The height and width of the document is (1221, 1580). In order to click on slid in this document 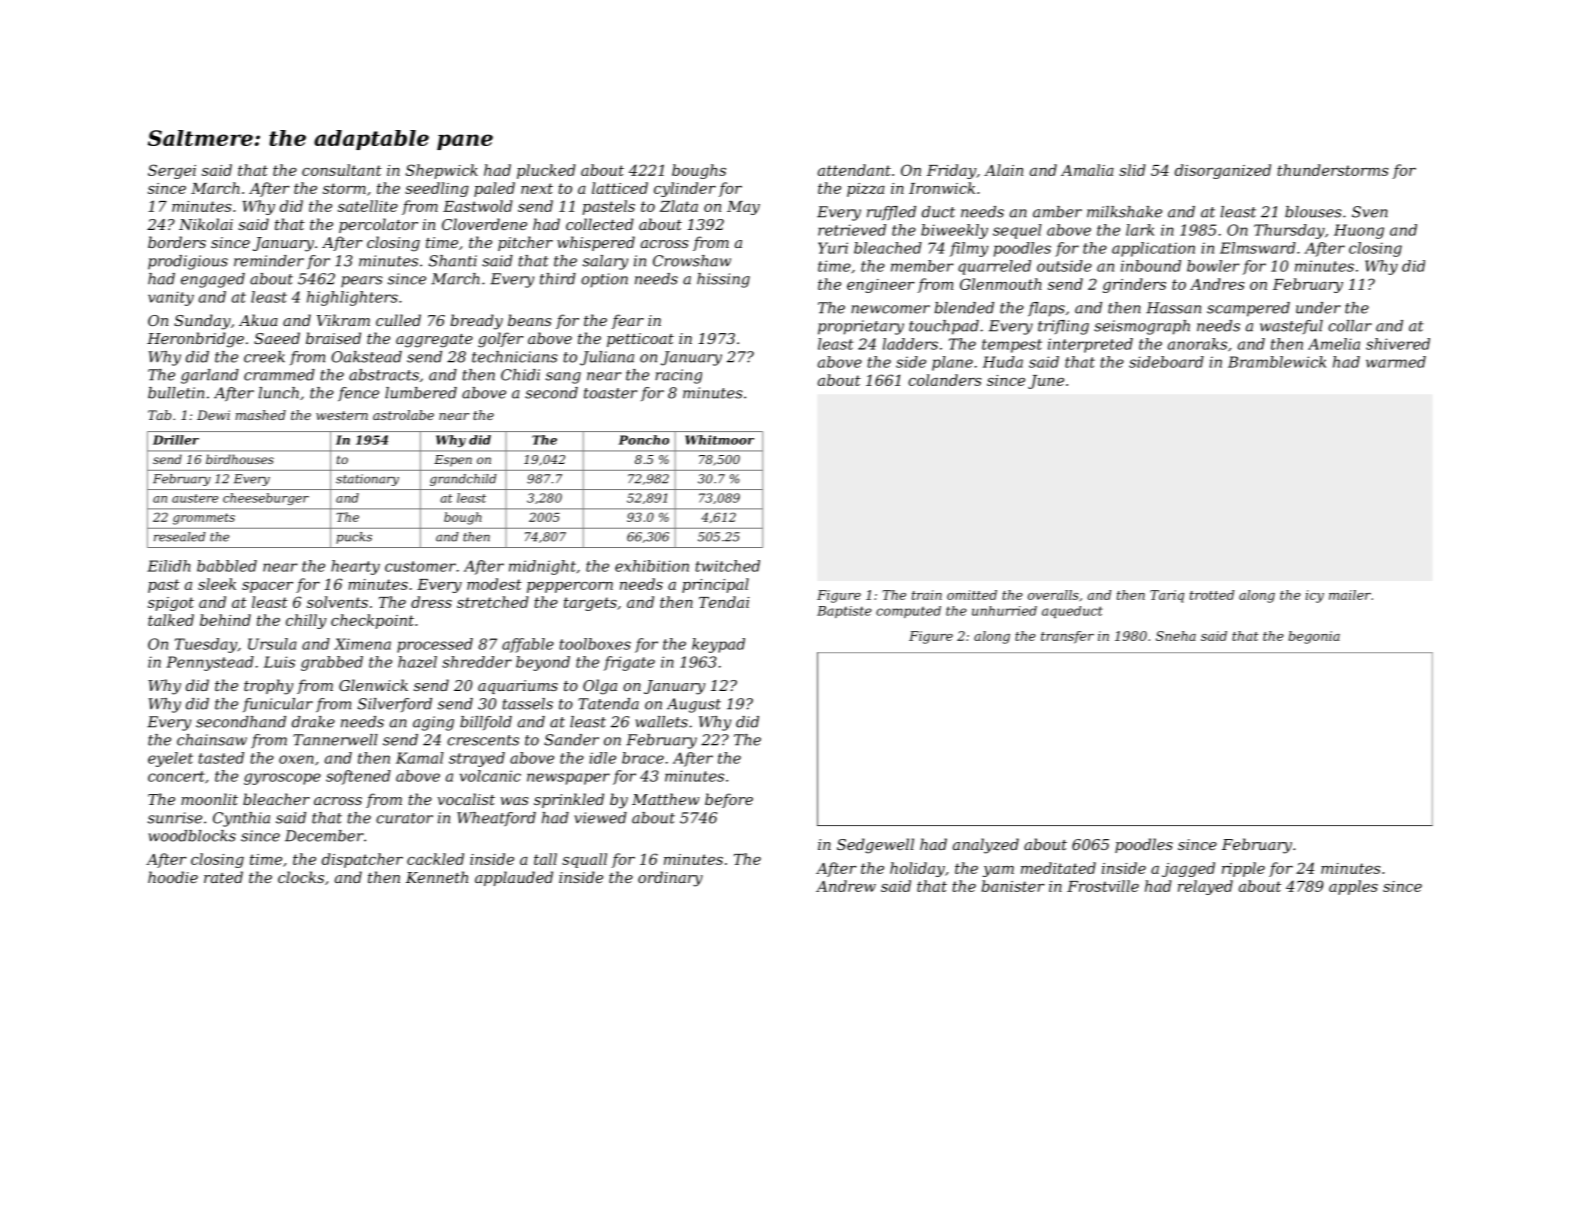, I will do `click(1132, 170)`.
